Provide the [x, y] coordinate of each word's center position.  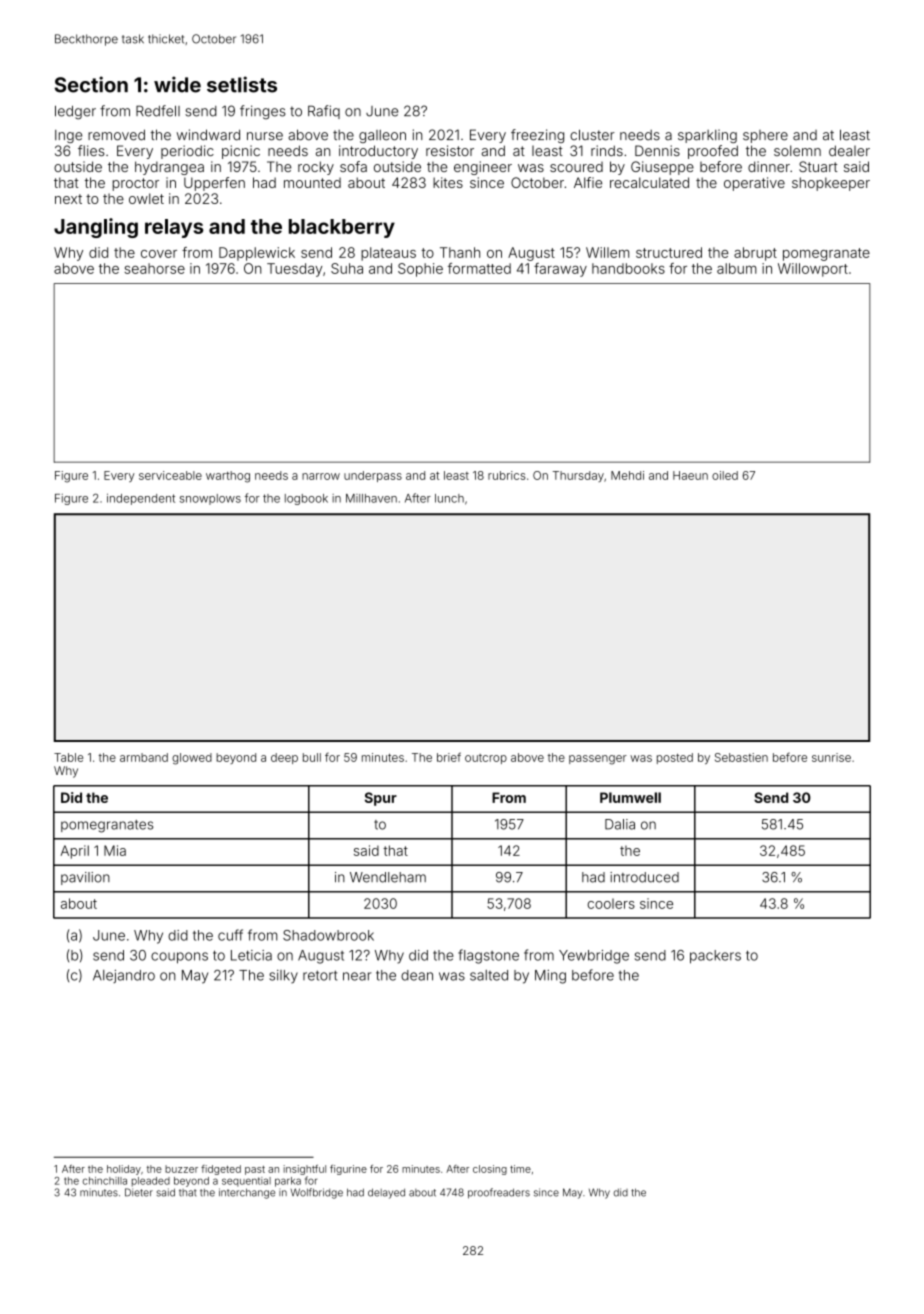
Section [91, 84]
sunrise [831, 757]
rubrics [506, 475]
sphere [765, 136]
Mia [115, 850]
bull [312, 757]
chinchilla [105, 1181]
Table [68, 757]
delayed [386, 1193]
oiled [725, 475]
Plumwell [630, 797]
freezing [537, 136]
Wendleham [388, 877]
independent [141, 499]
